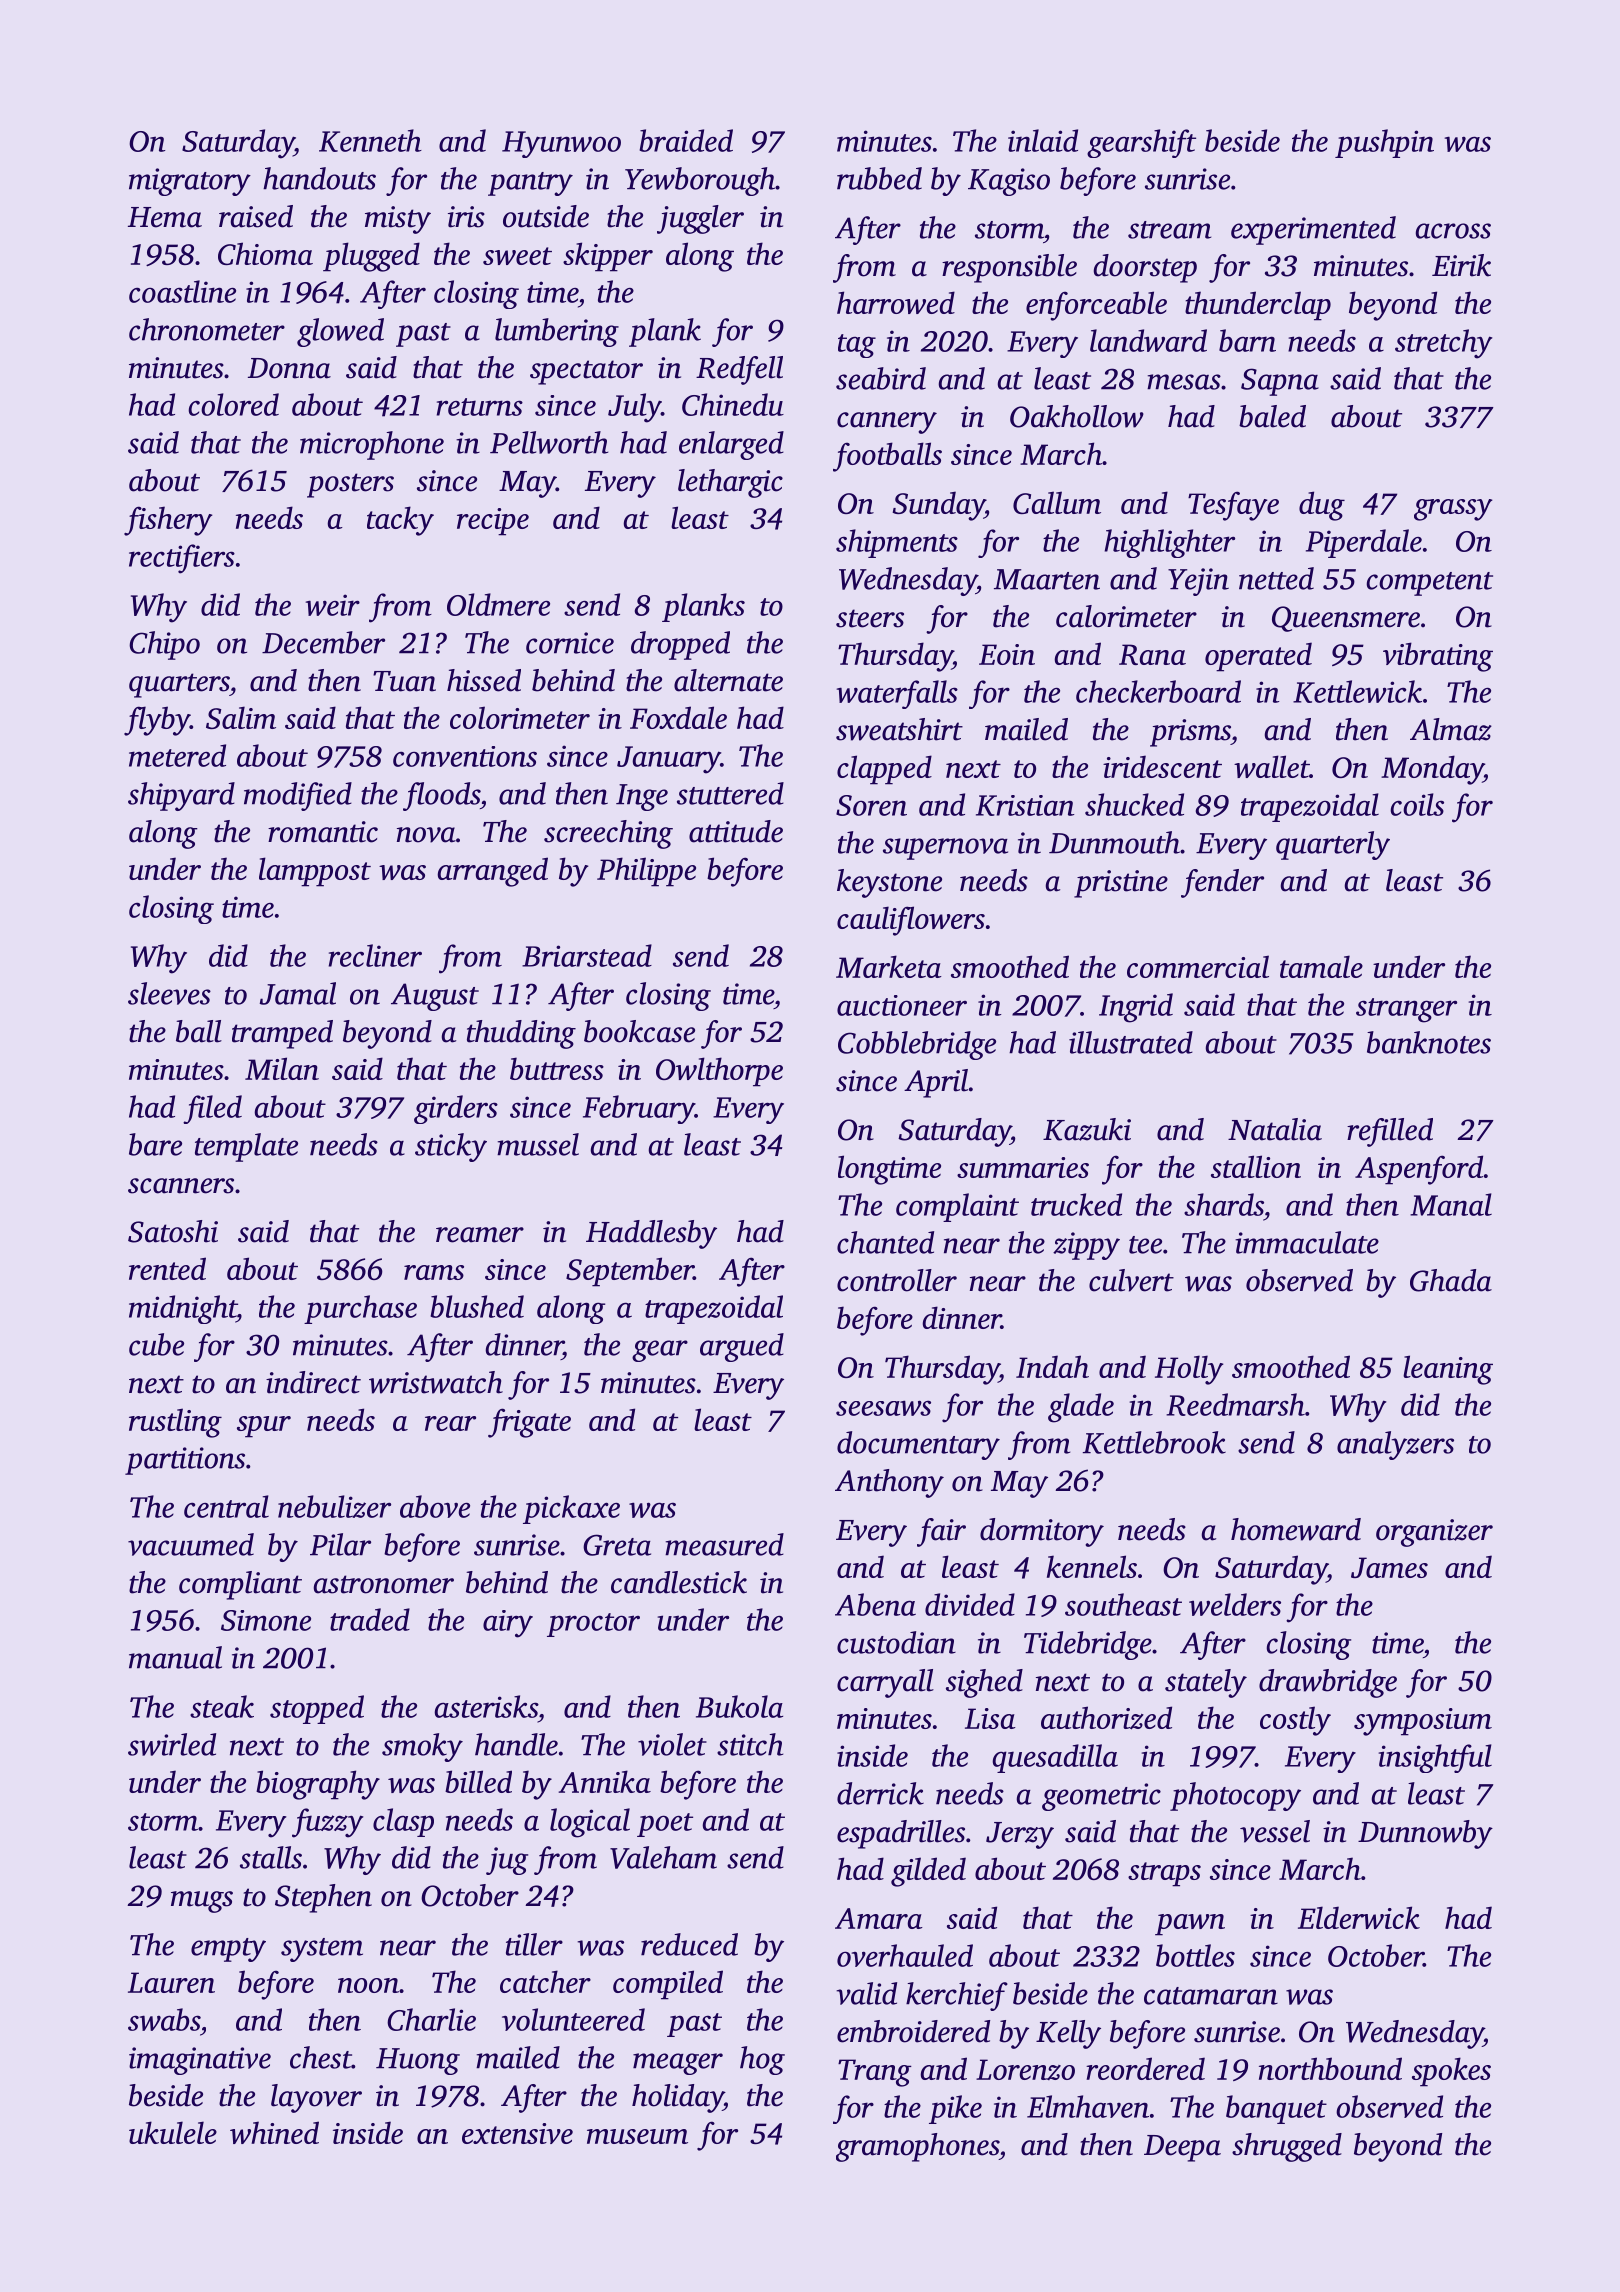 The image size is (1620, 2292). I want to click on pushpin, so click(1384, 143).
